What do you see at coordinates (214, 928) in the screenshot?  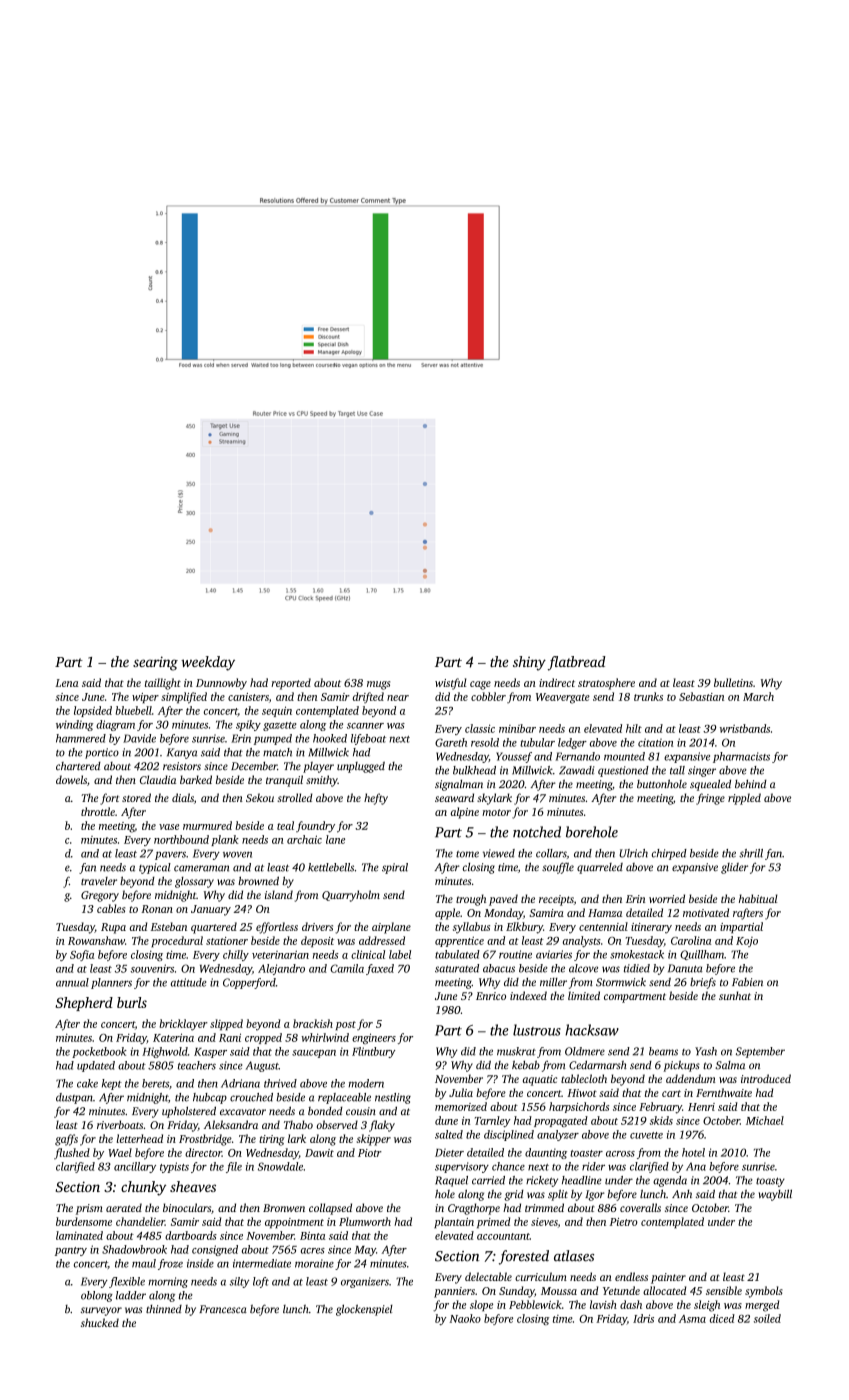 I see `quartered` at bounding box center [214, 928].
